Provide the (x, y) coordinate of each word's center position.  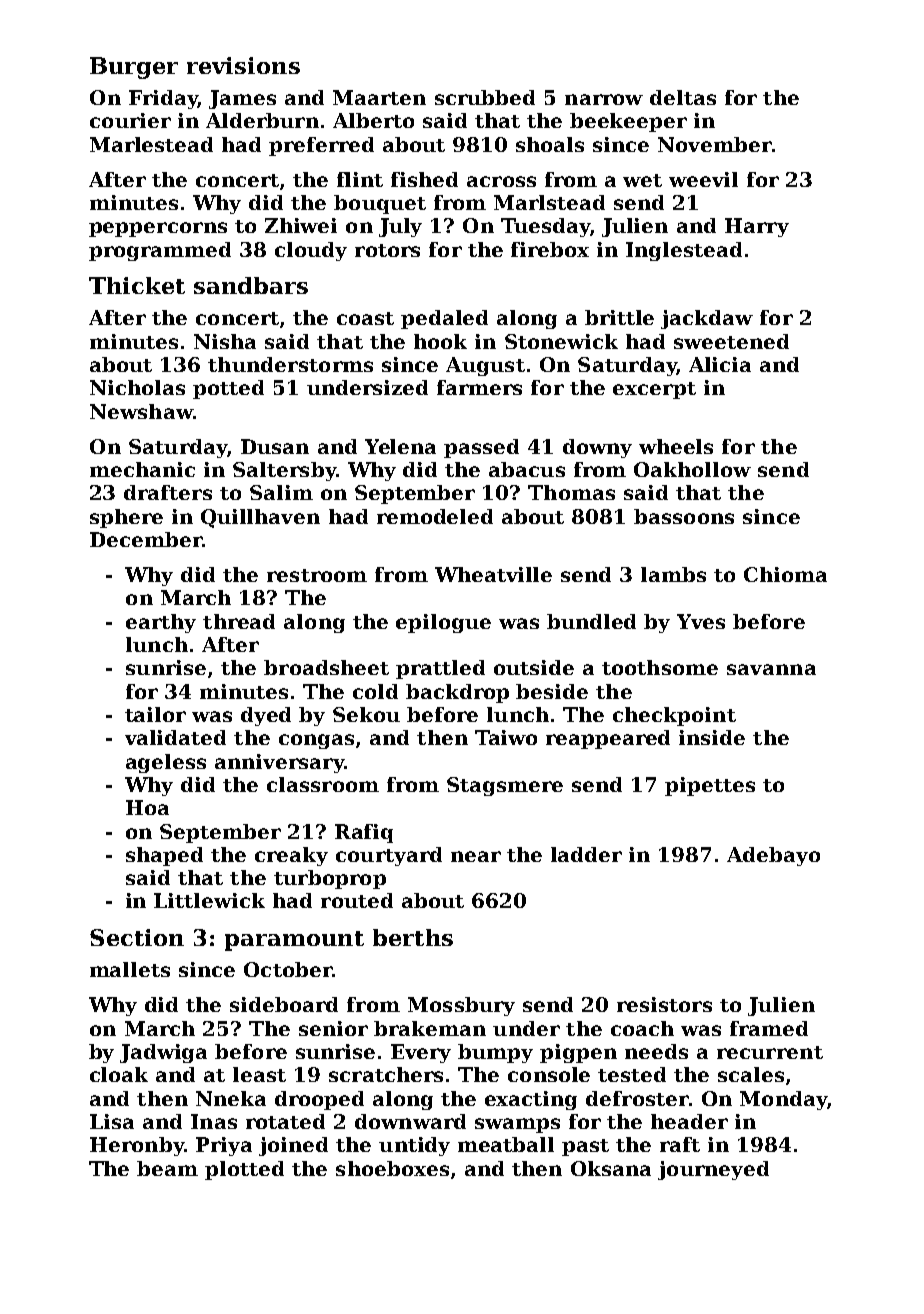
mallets (130, 969)
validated (175, 737)
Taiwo (506, 737)
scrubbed (485, 97)
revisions (243, 65)
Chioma (785, 574)
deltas (683, 97)
